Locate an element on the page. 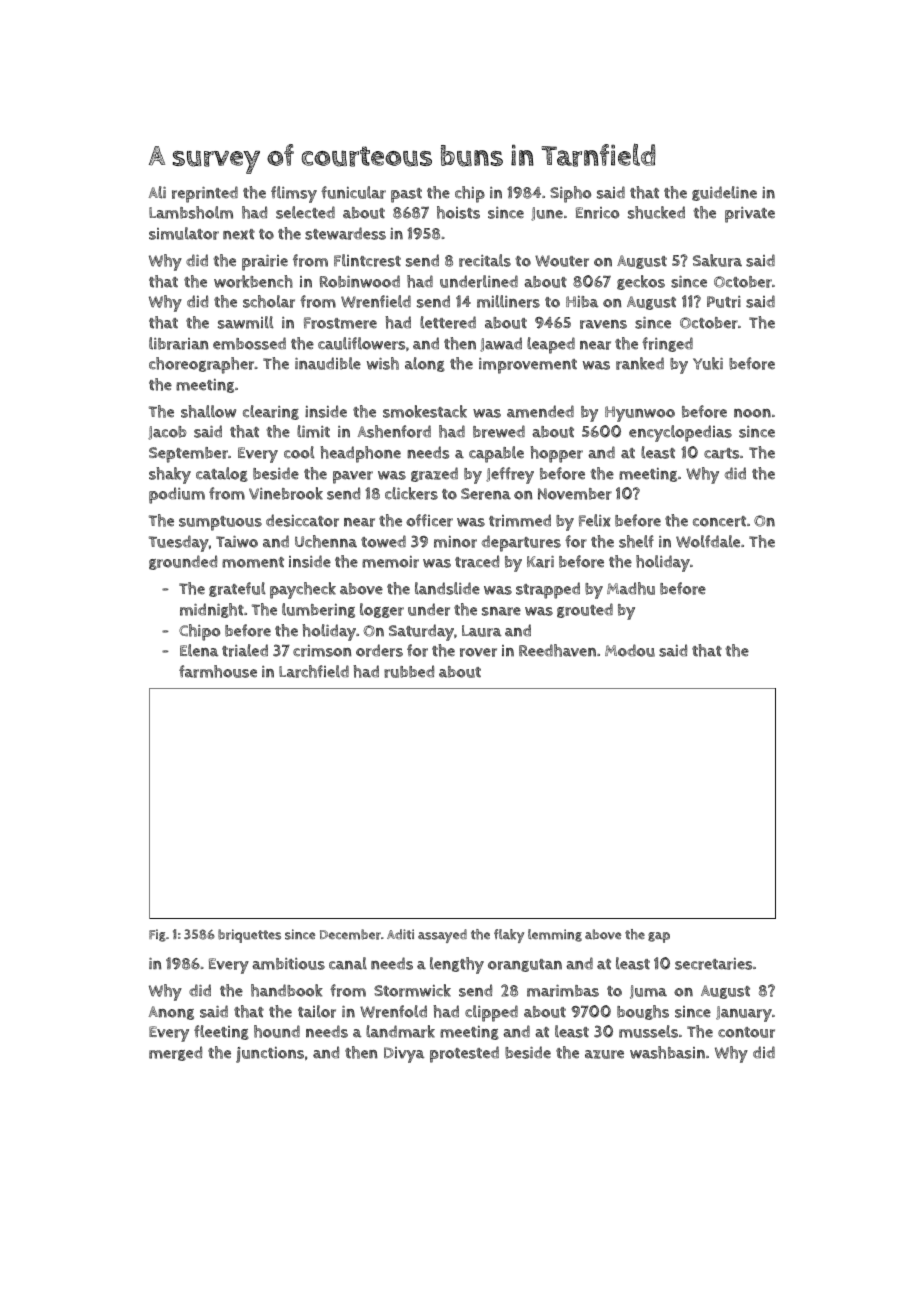 This document has height=1311, width=924. Reedhaven is located at coordinates (557, 650).
